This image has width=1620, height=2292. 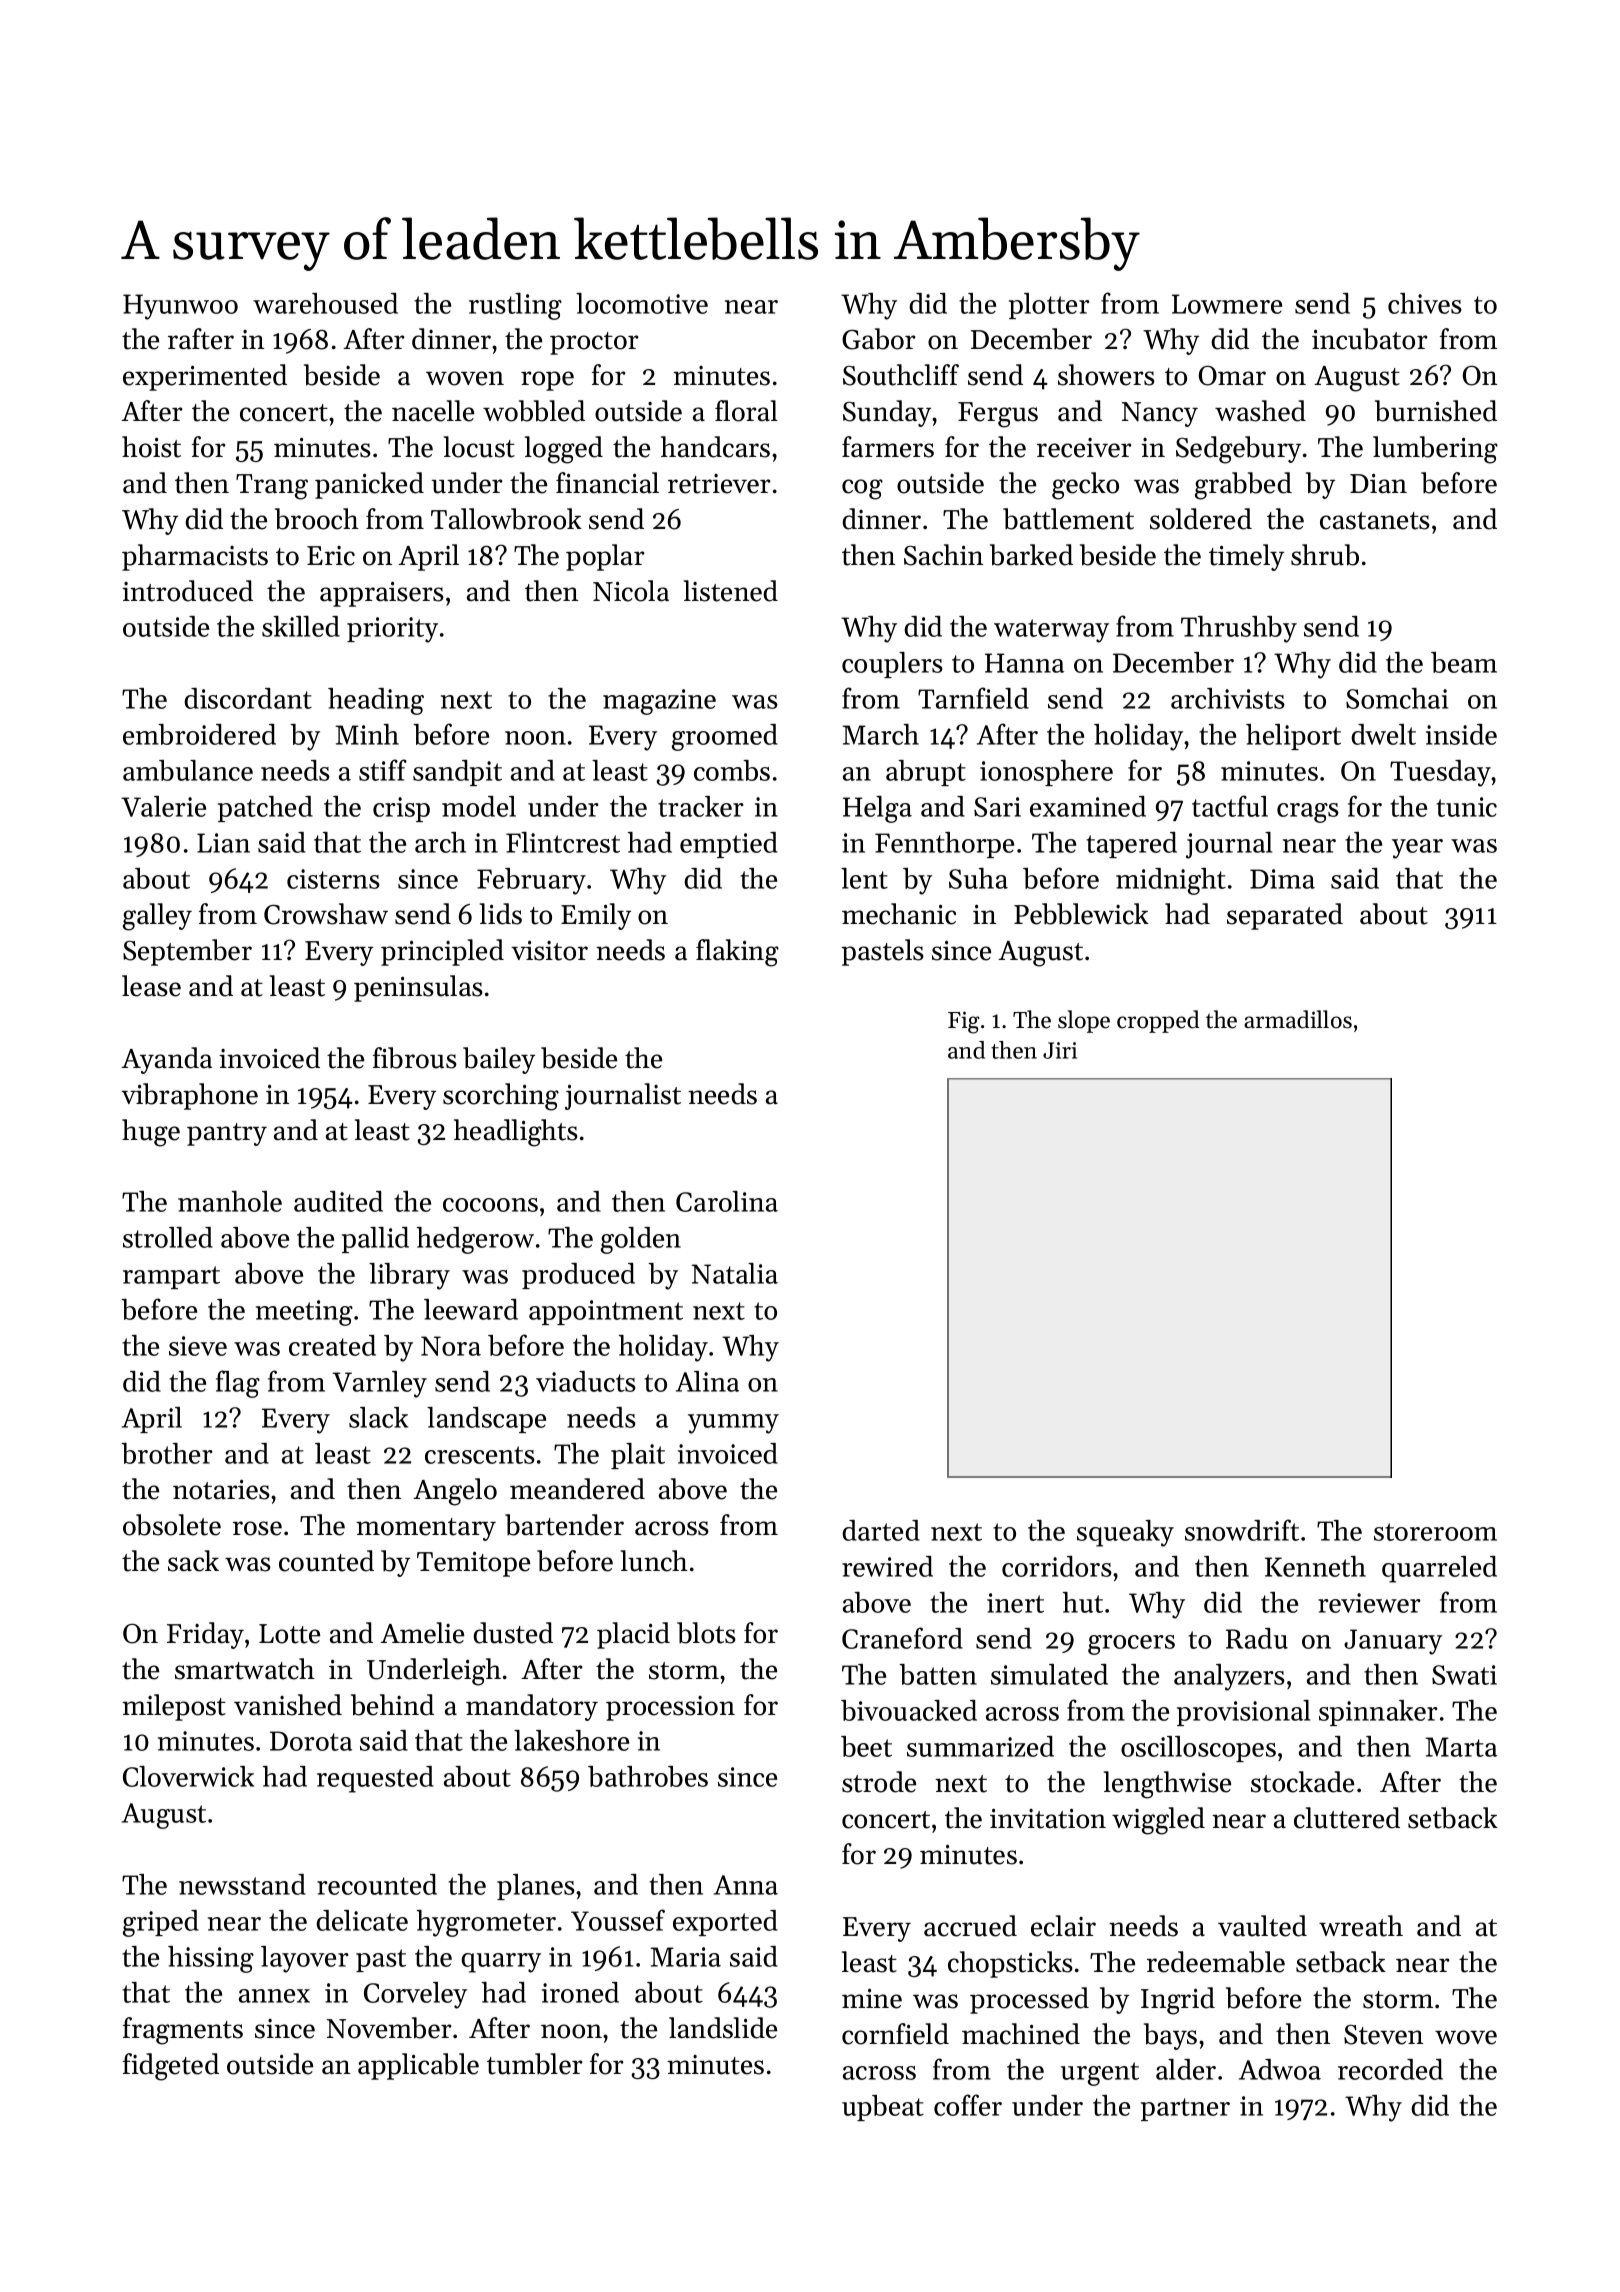 What do you see at coordinates (883, 2108) in the image?
I see `upbeat` at bounding box center [883, 2108].
